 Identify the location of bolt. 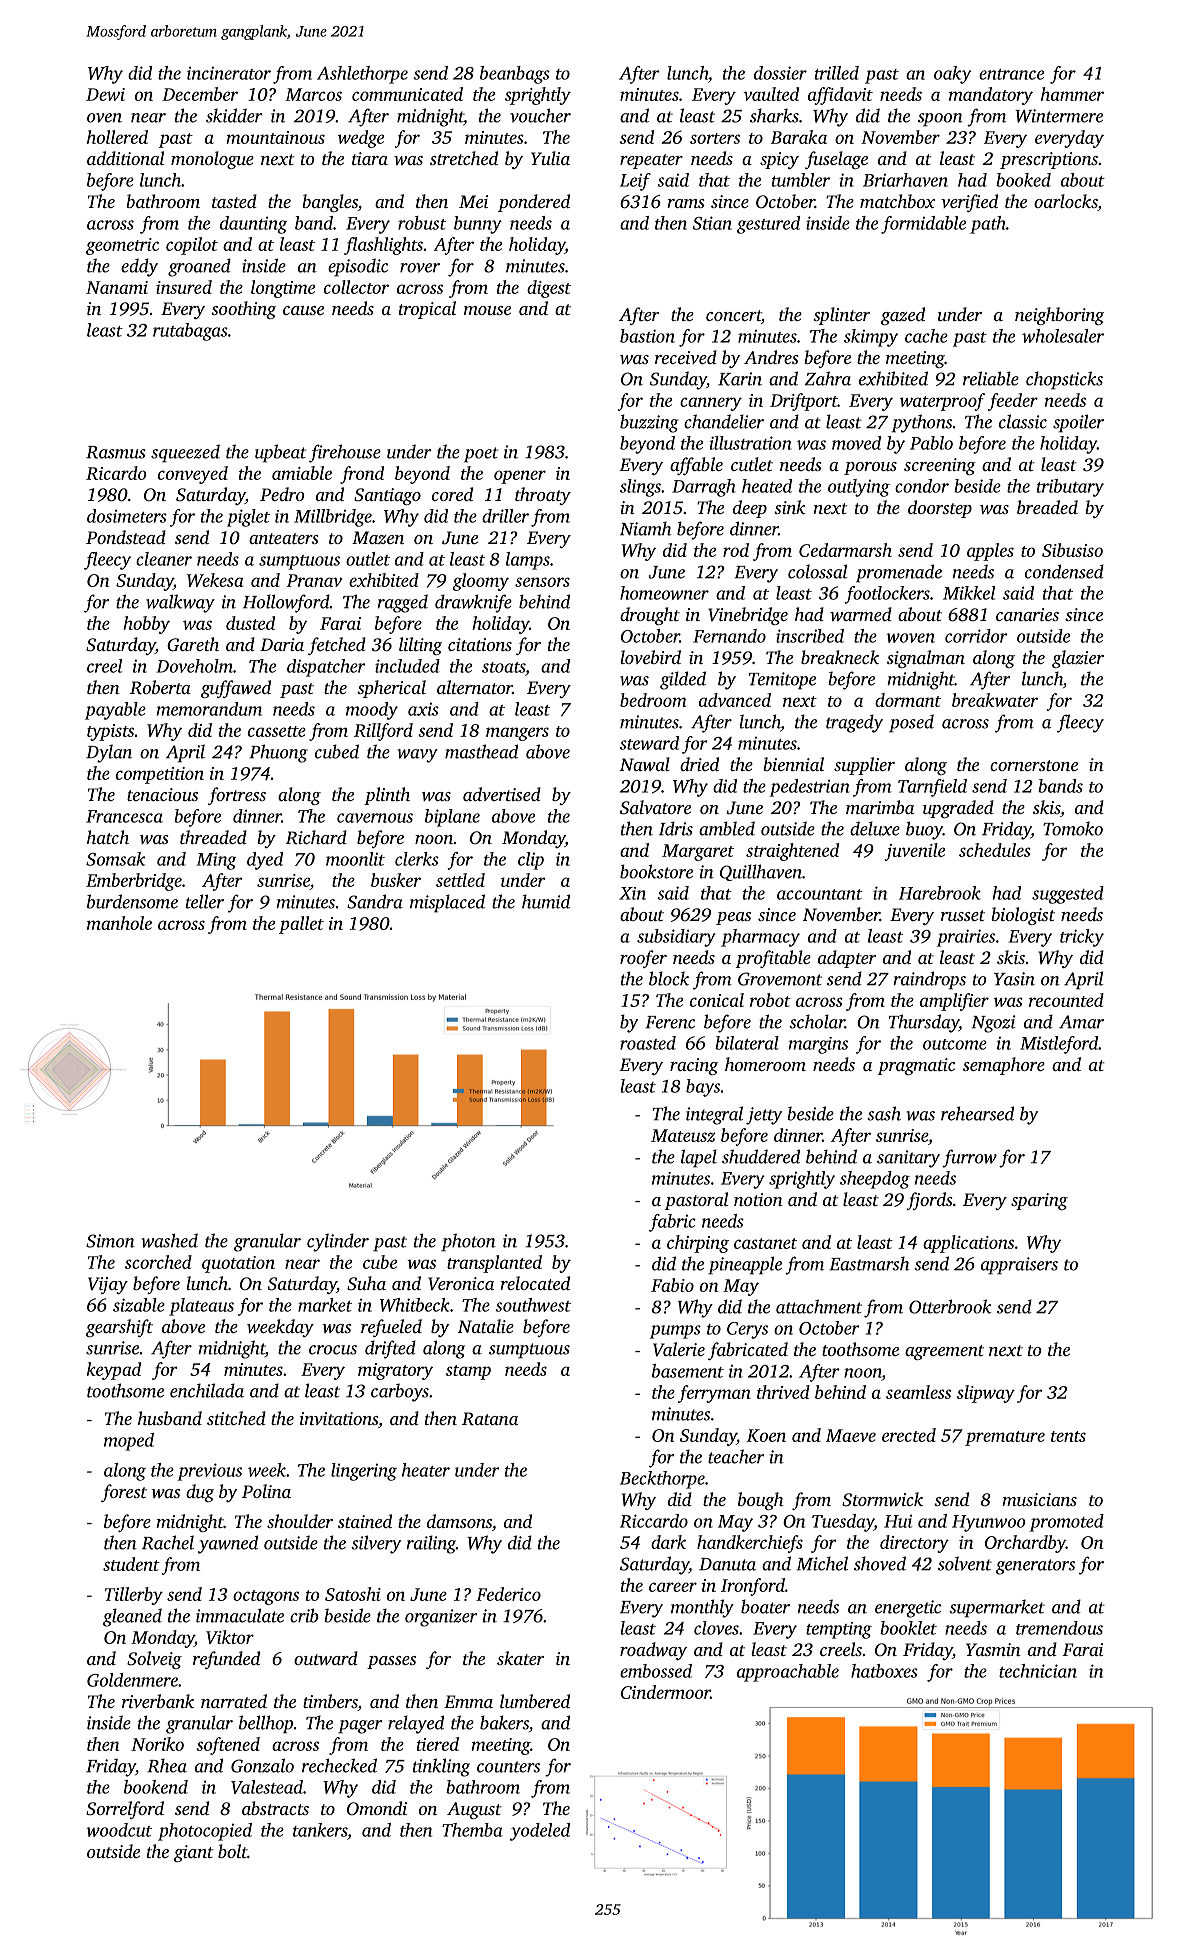
(232, 1851).
